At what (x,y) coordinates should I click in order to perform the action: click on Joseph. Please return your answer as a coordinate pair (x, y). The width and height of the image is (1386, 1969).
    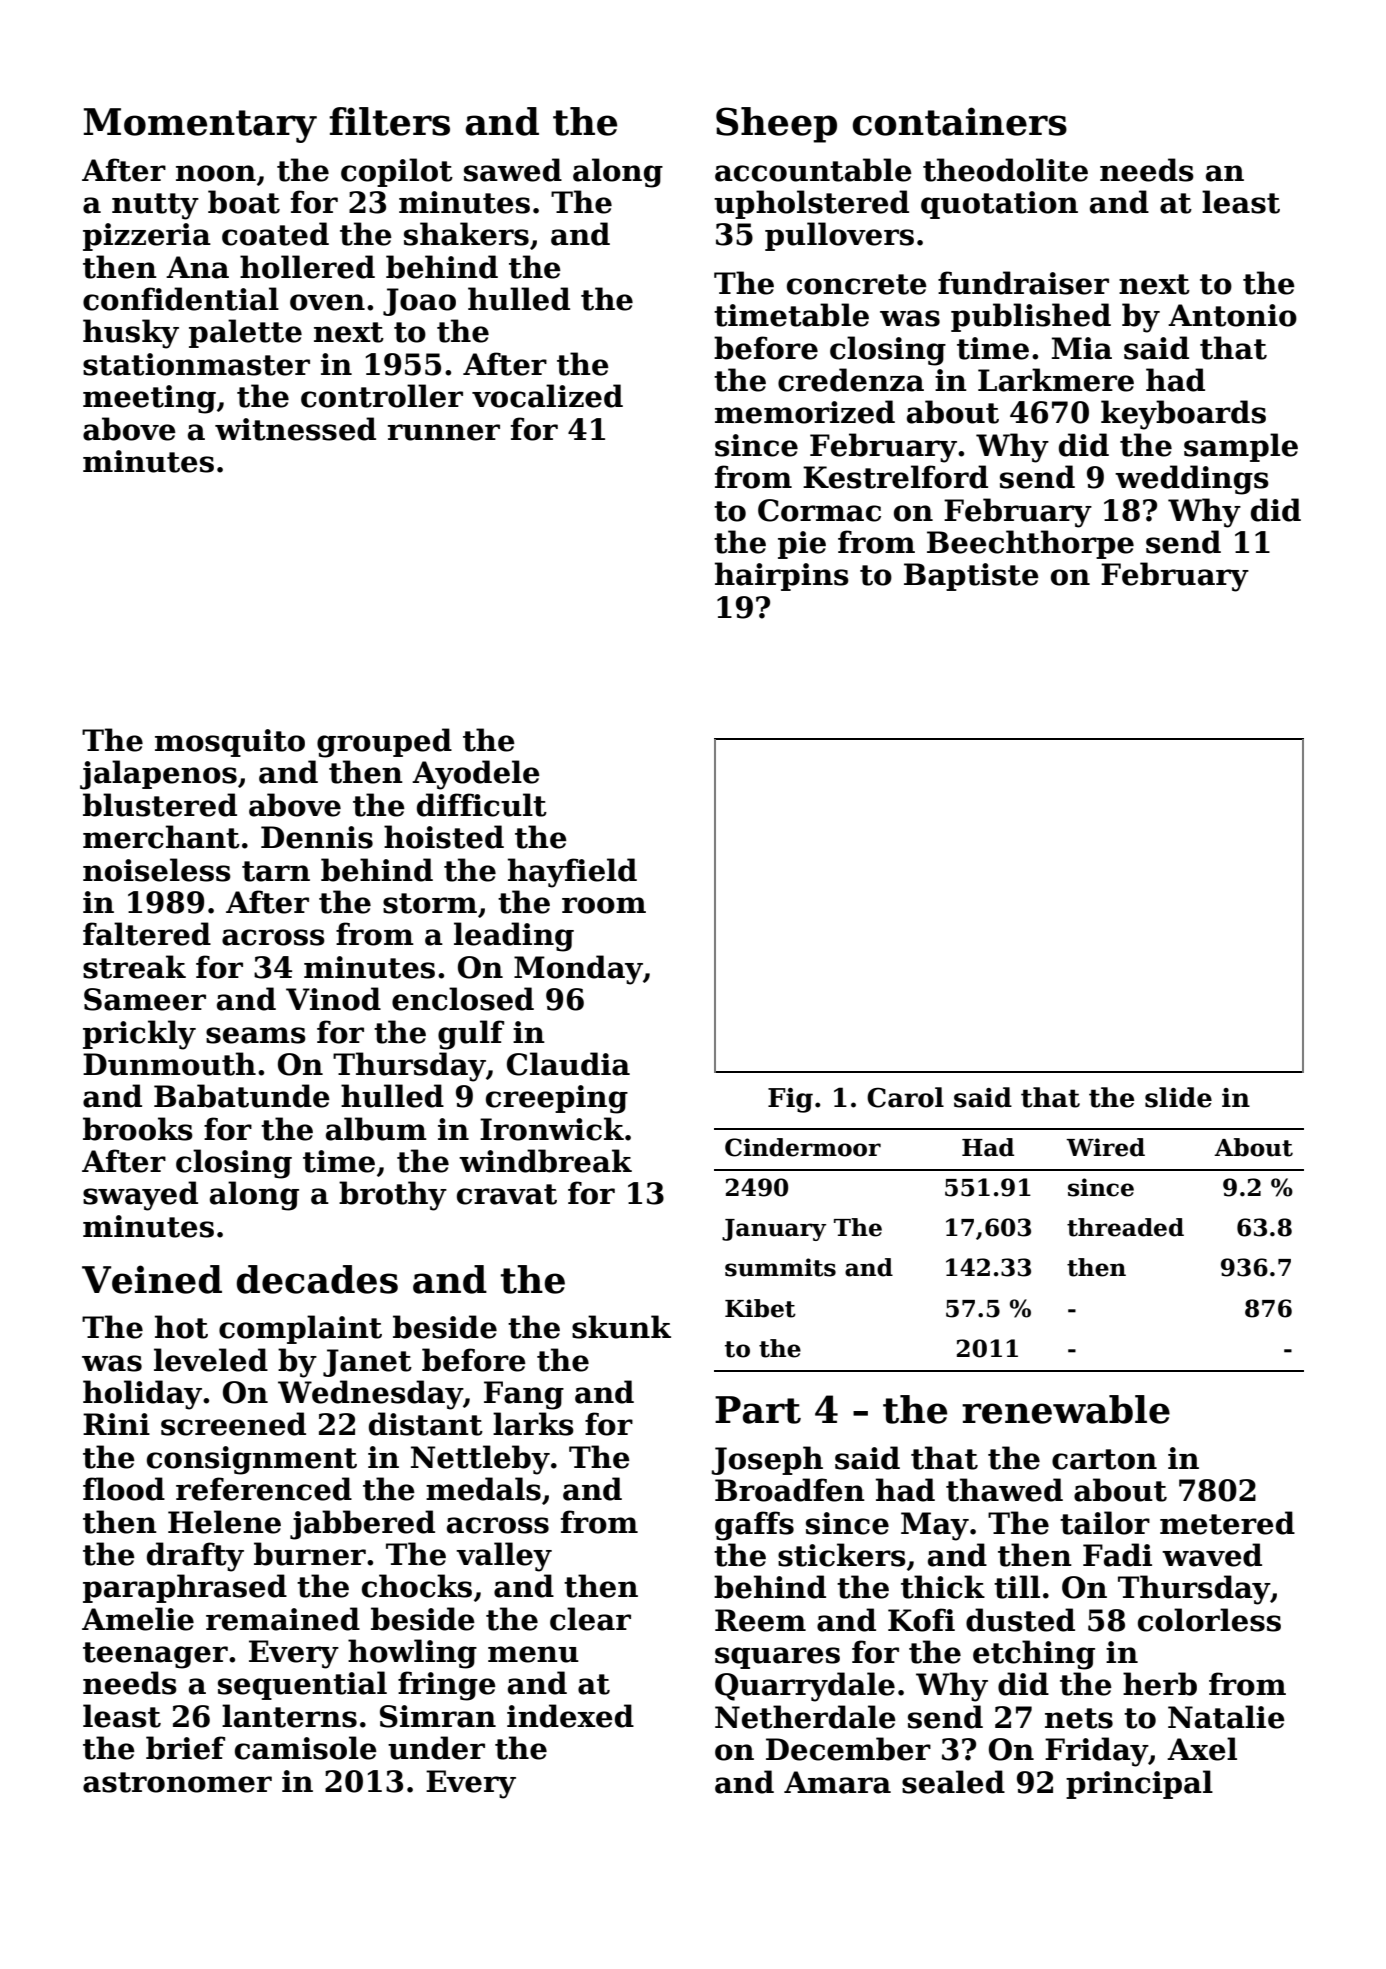
    Looking at the image, I should click on (767, 1460).
